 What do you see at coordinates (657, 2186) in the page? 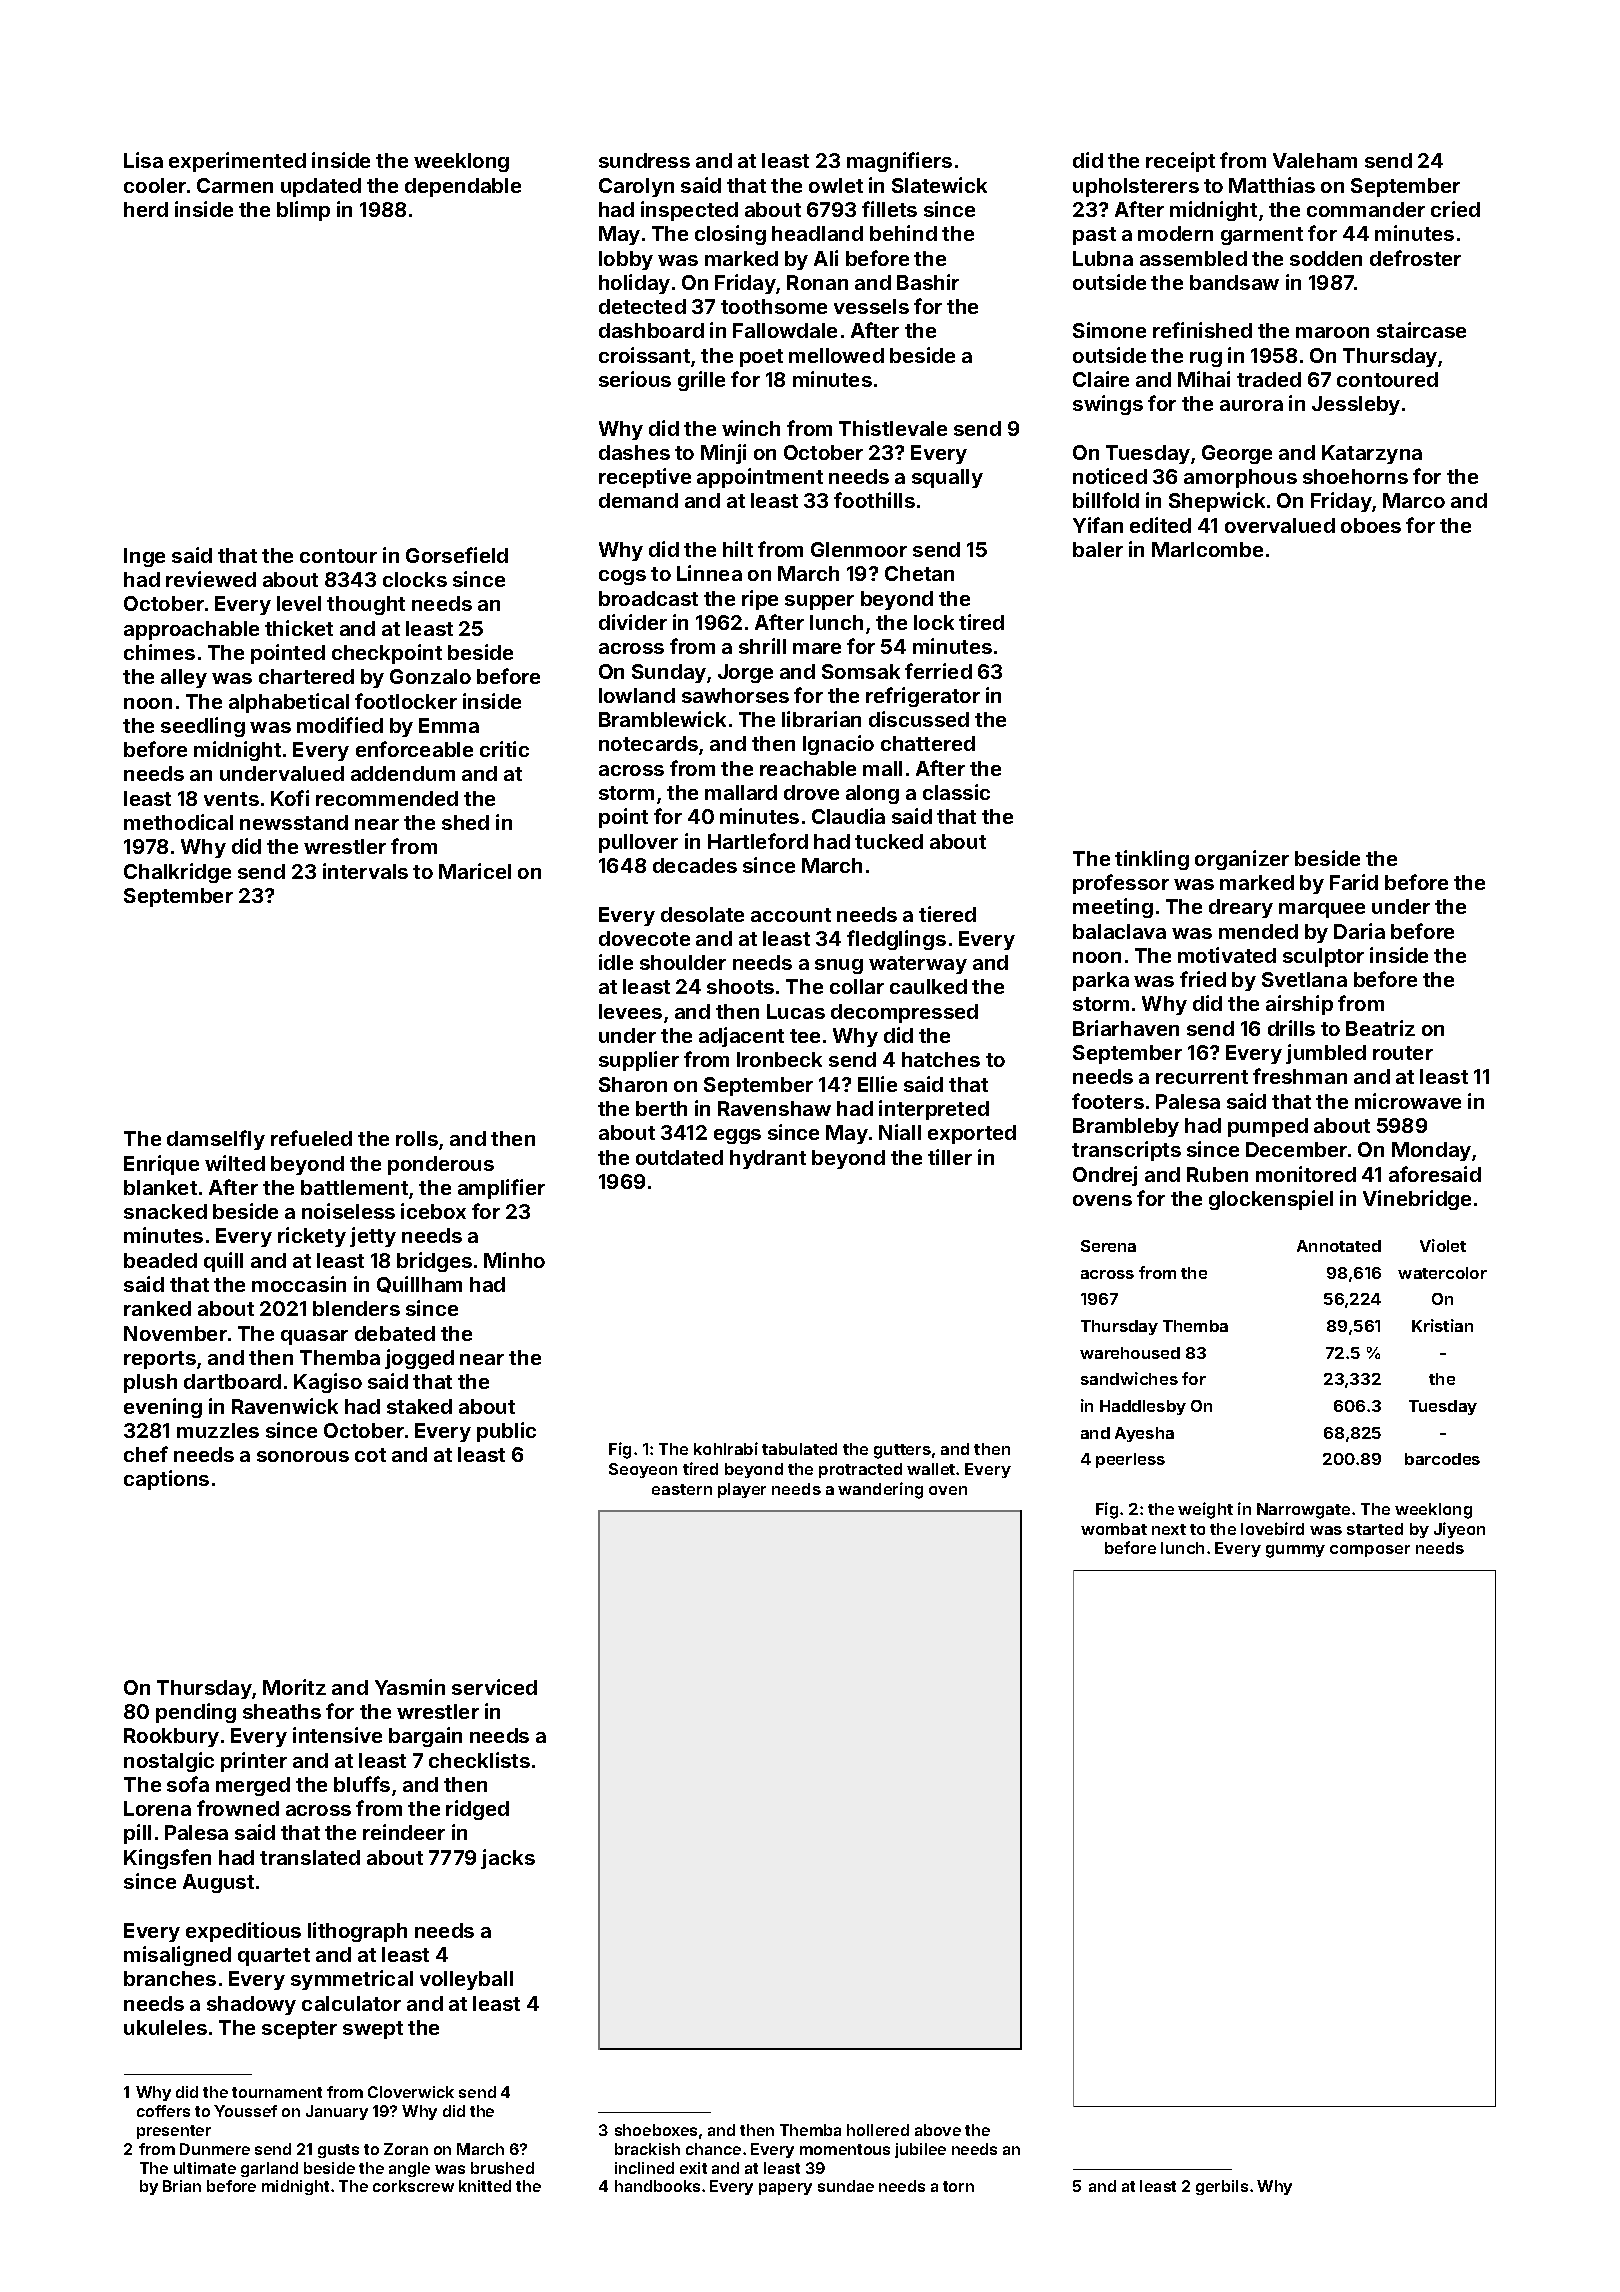
I see `handbooks` at bounding box center [657, 2186].
